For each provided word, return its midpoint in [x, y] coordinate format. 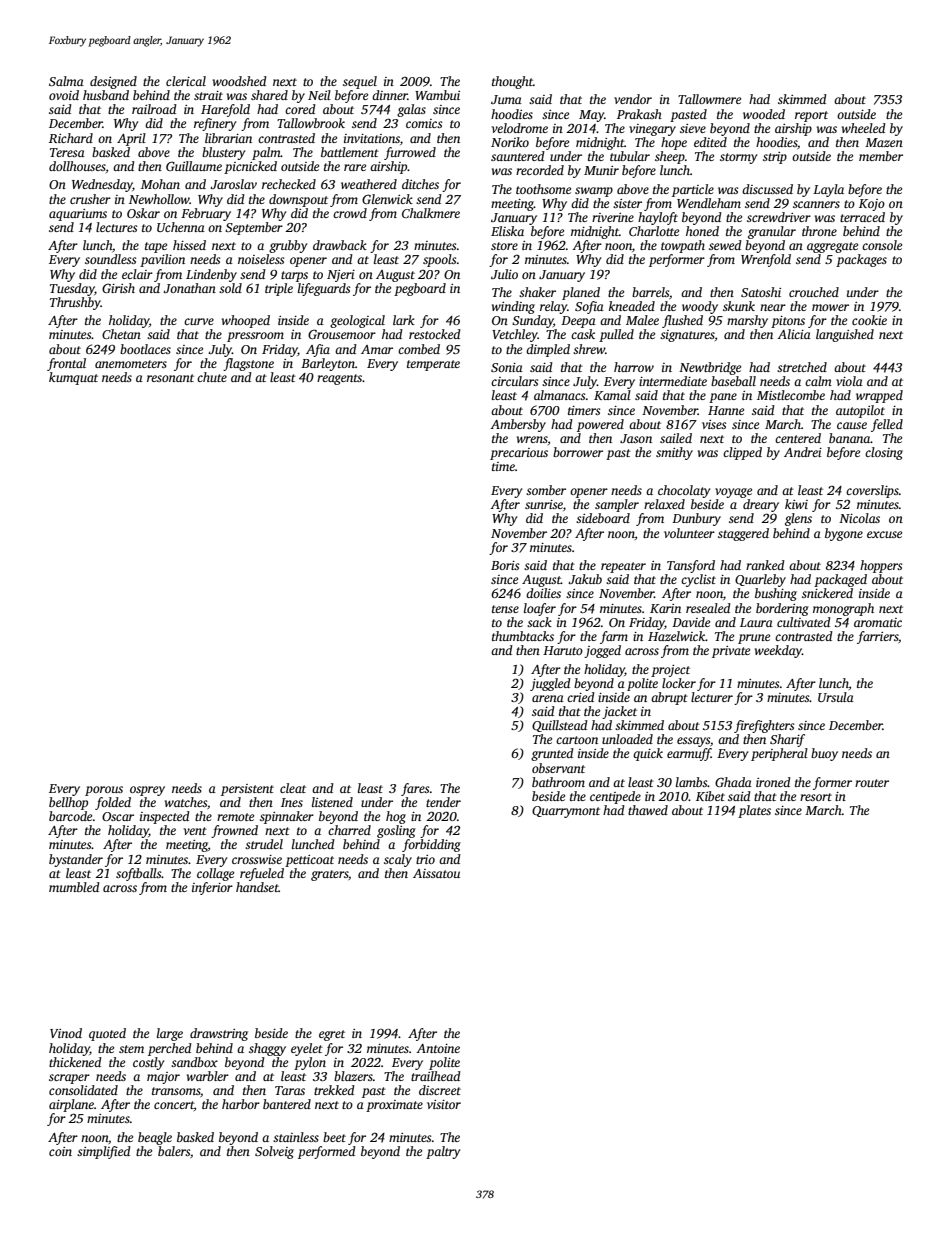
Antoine [438, 1048]
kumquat [73, 378]
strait [208, 95]
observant [558, 768]
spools [439, 260]
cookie [869, 320]
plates [754, 811]
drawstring [219, 1034]
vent [195, 831]
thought [512, 82]
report [811, 116]
